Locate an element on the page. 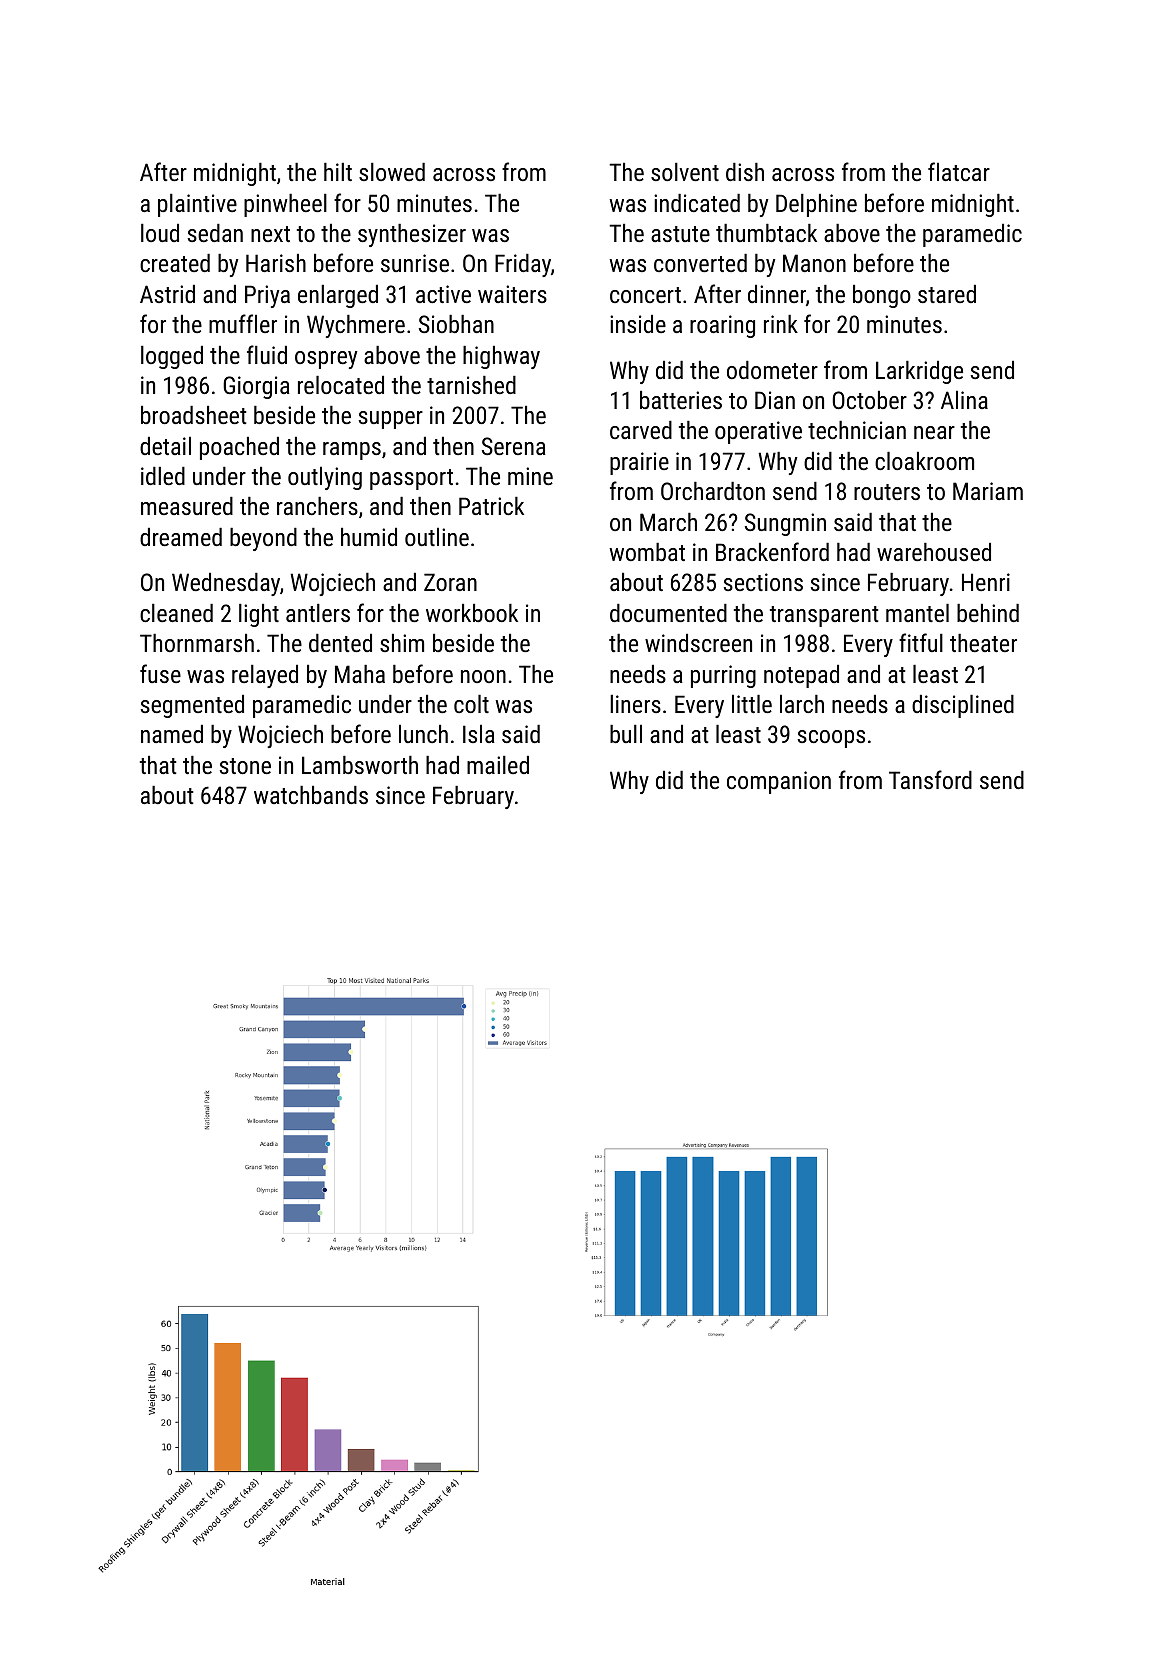 Image resolution: width=1165 pixels, height=1654 pixels. documented is located at coordinates (668, 613).
